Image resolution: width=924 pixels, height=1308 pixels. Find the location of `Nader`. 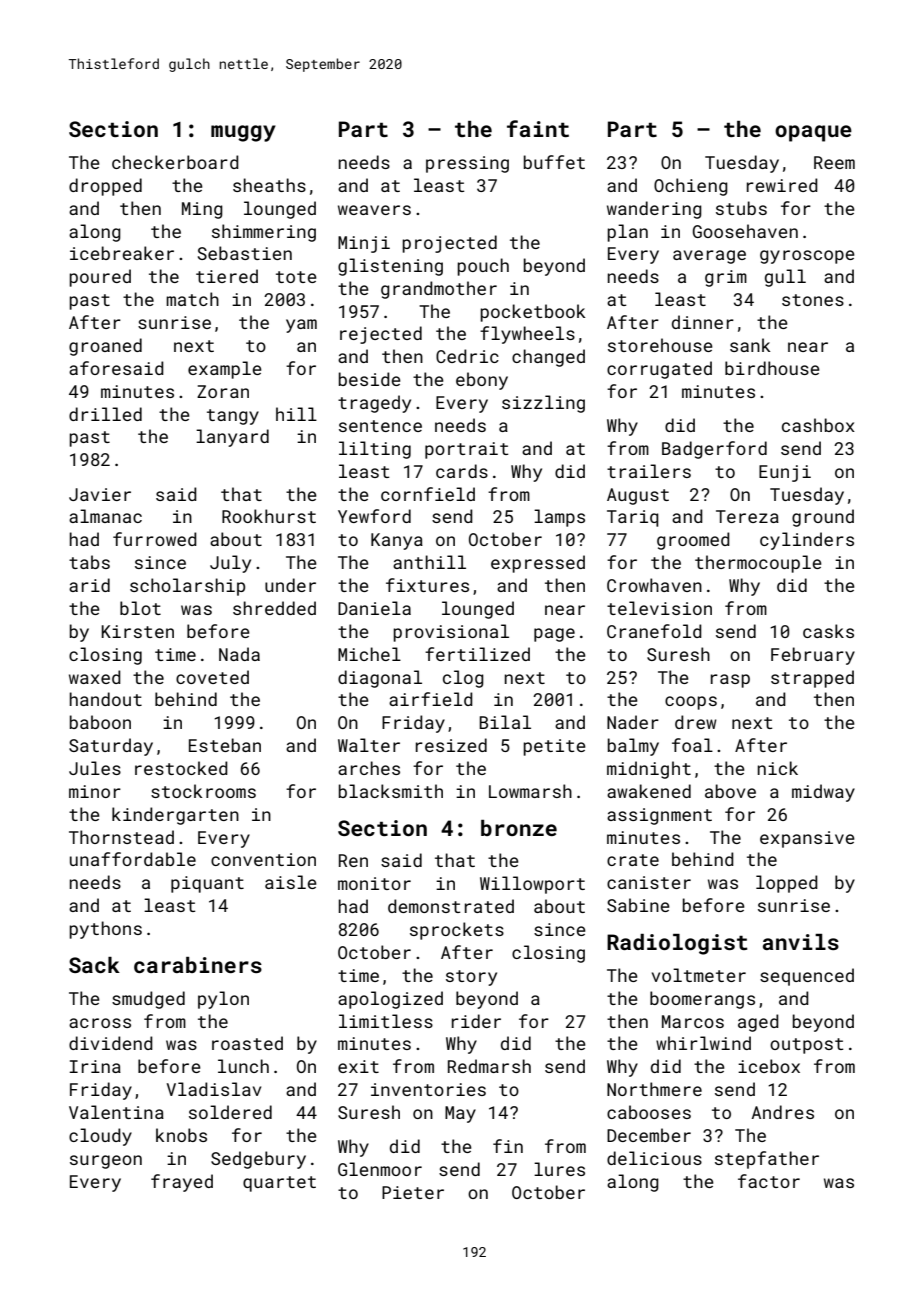

Nader is located at coordinates (633, 722).
